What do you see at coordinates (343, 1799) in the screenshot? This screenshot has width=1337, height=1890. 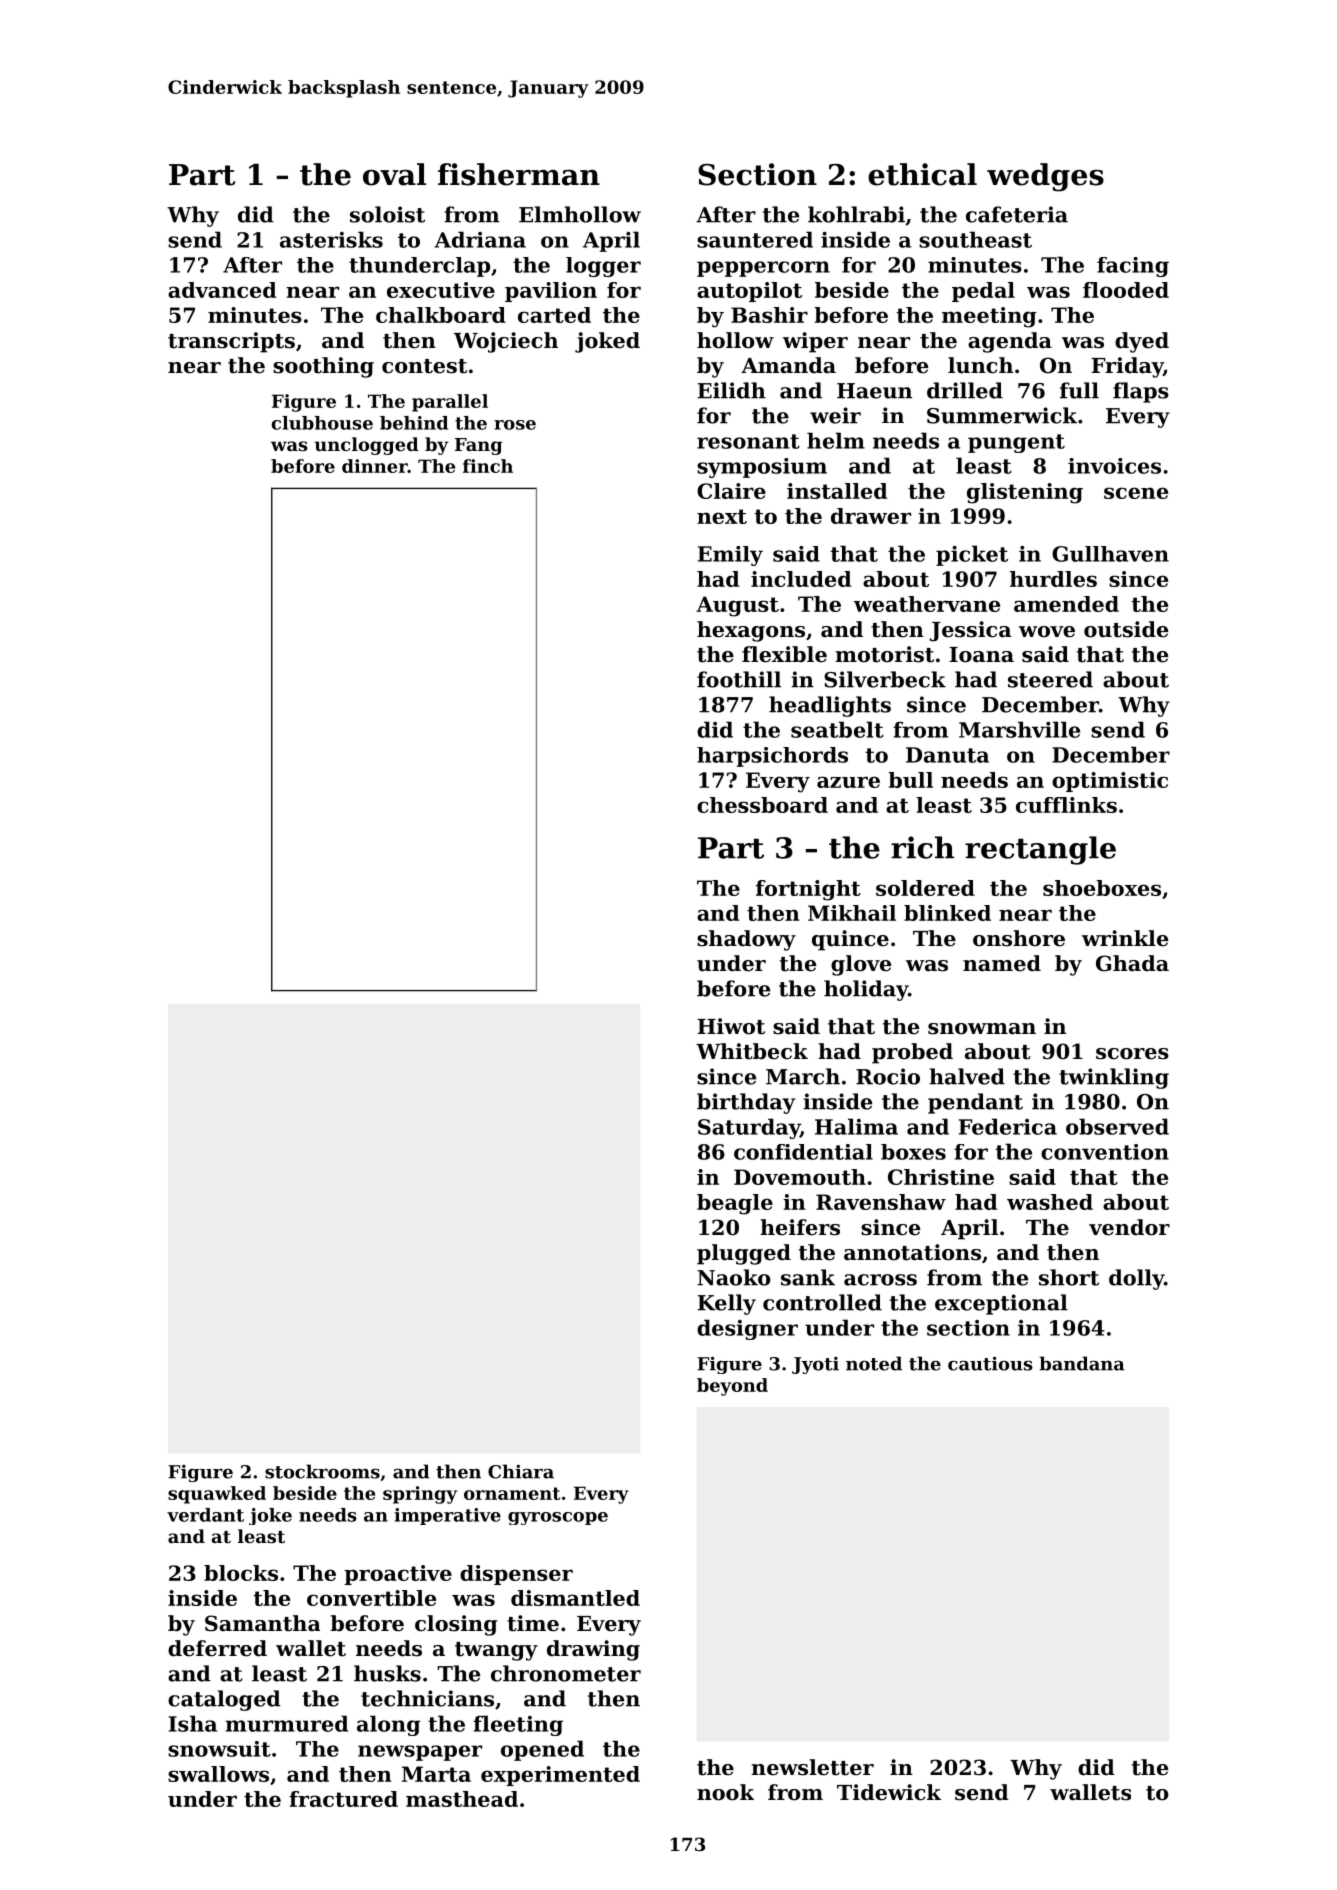 I see `fractured` at bounding box center [343, 1799].
